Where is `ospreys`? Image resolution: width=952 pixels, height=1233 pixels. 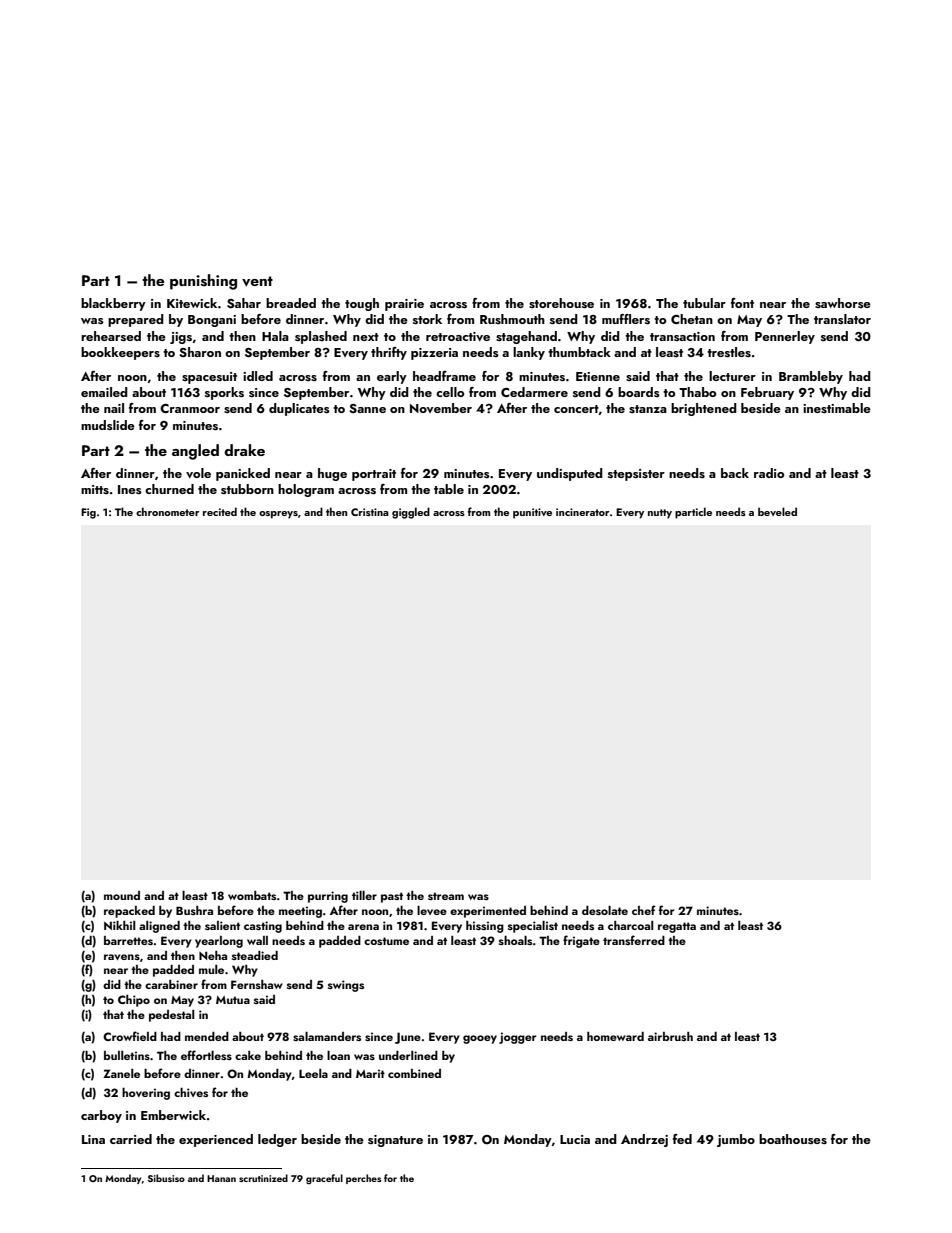
ospreys is located at coordinates (278, 515).
